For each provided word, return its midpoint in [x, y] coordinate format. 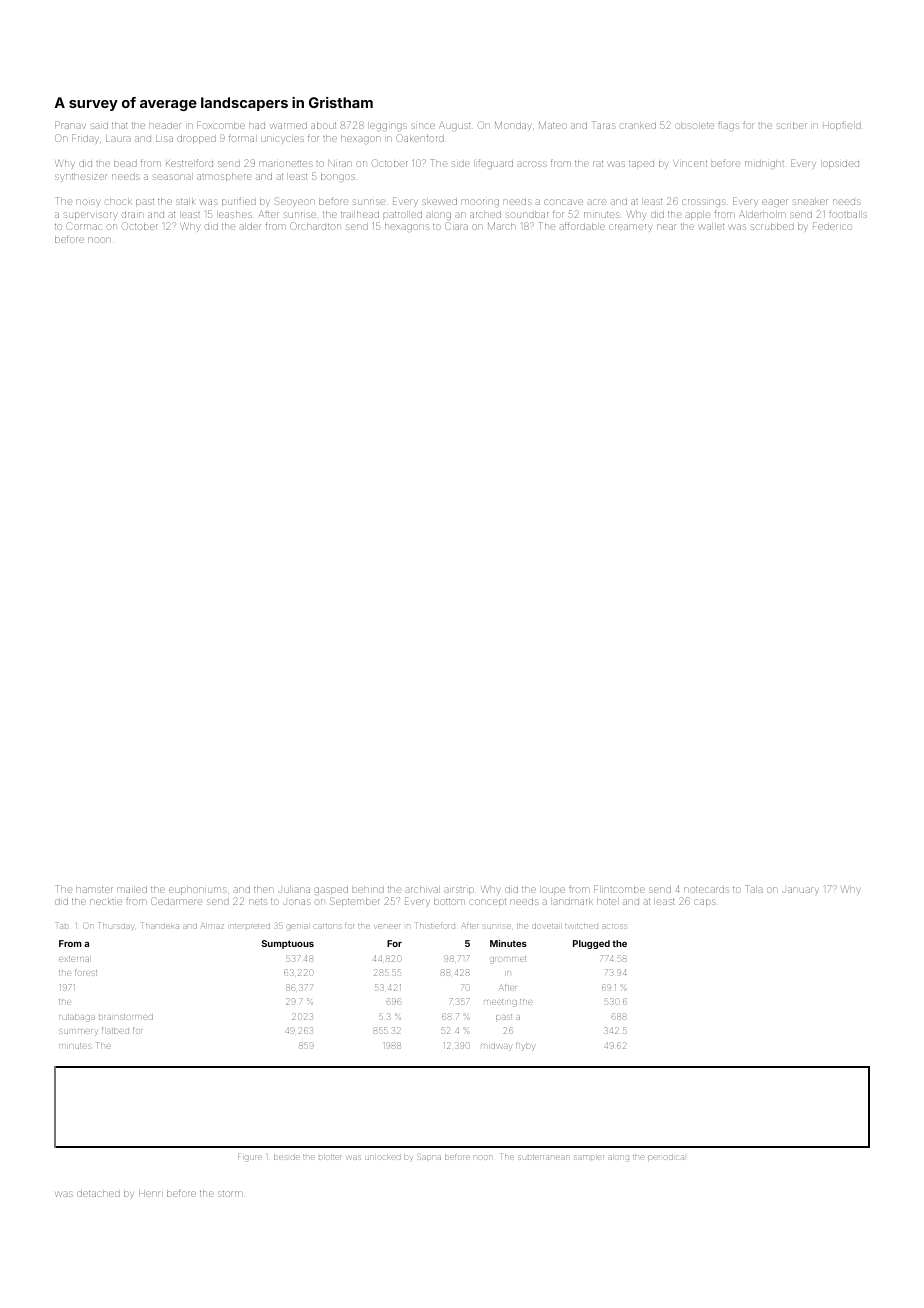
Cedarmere [177, 901]
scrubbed [772, 227]
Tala [753, 889]
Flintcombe [619, 889]
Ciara [456, 226]
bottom [449, 902]
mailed [132, 890]
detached [98, 1194]
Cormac [84, 226]
